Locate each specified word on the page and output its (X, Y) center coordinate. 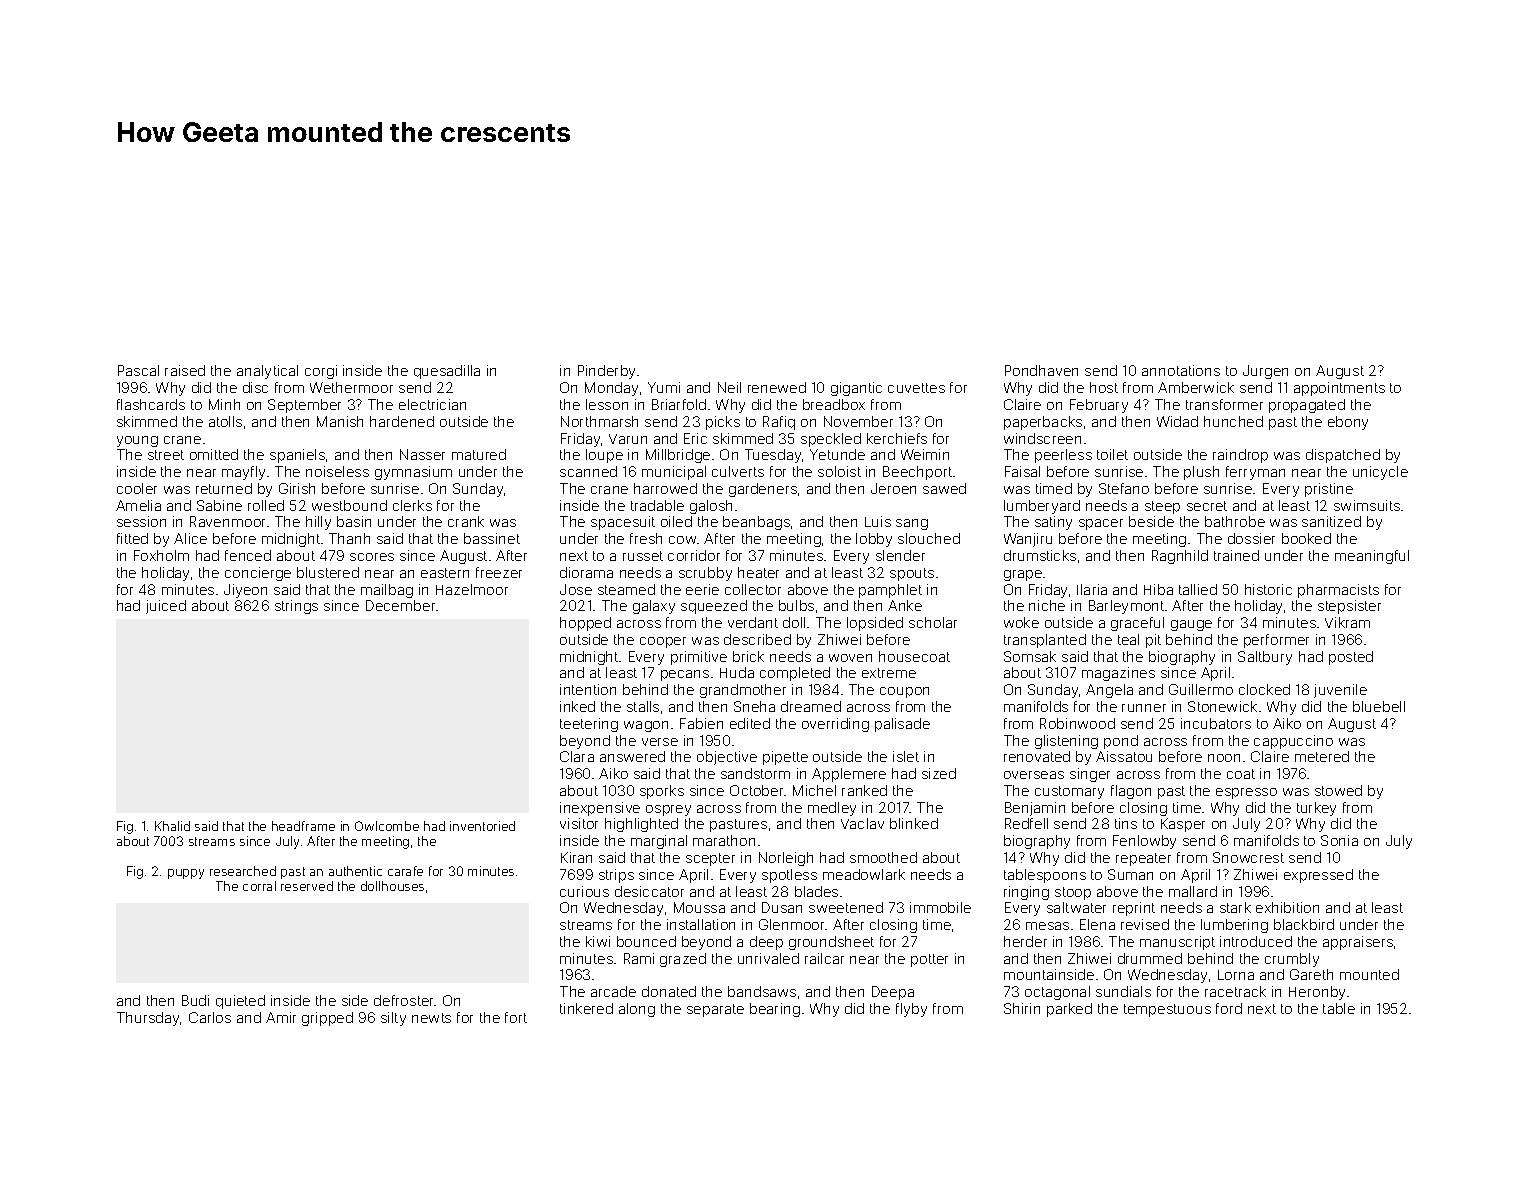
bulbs (796, 605)
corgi (321, 372)
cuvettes (916, 388)
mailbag (387, 591)
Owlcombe (387, 826)
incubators (1216, 723)
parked (1069, 1010)
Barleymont (1126, 607)
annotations (1181, 370)
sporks (662, 792)
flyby (911, 1010)
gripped (327, 1019)
